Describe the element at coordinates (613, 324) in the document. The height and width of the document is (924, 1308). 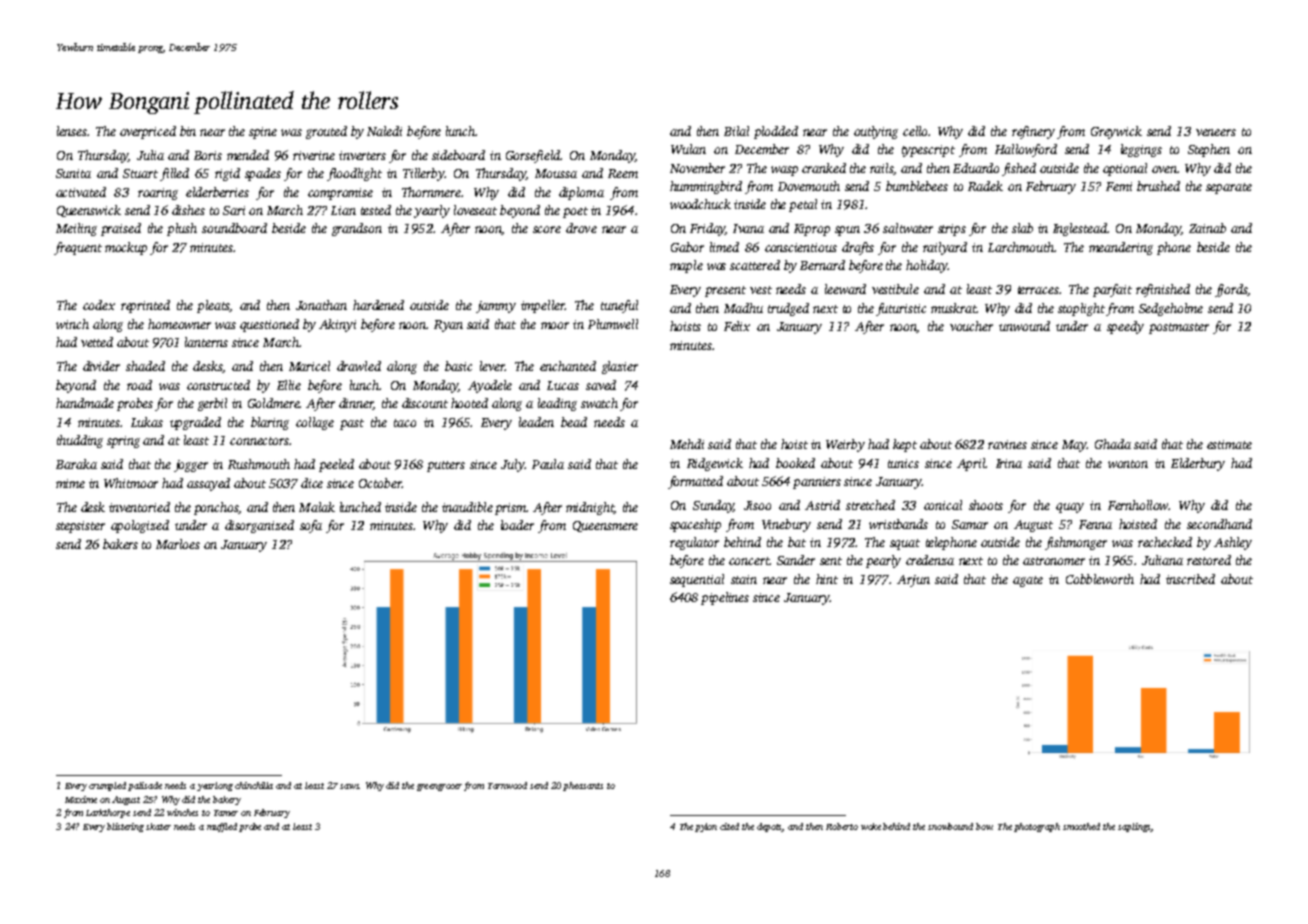
I see `Plumwell` at that location.
